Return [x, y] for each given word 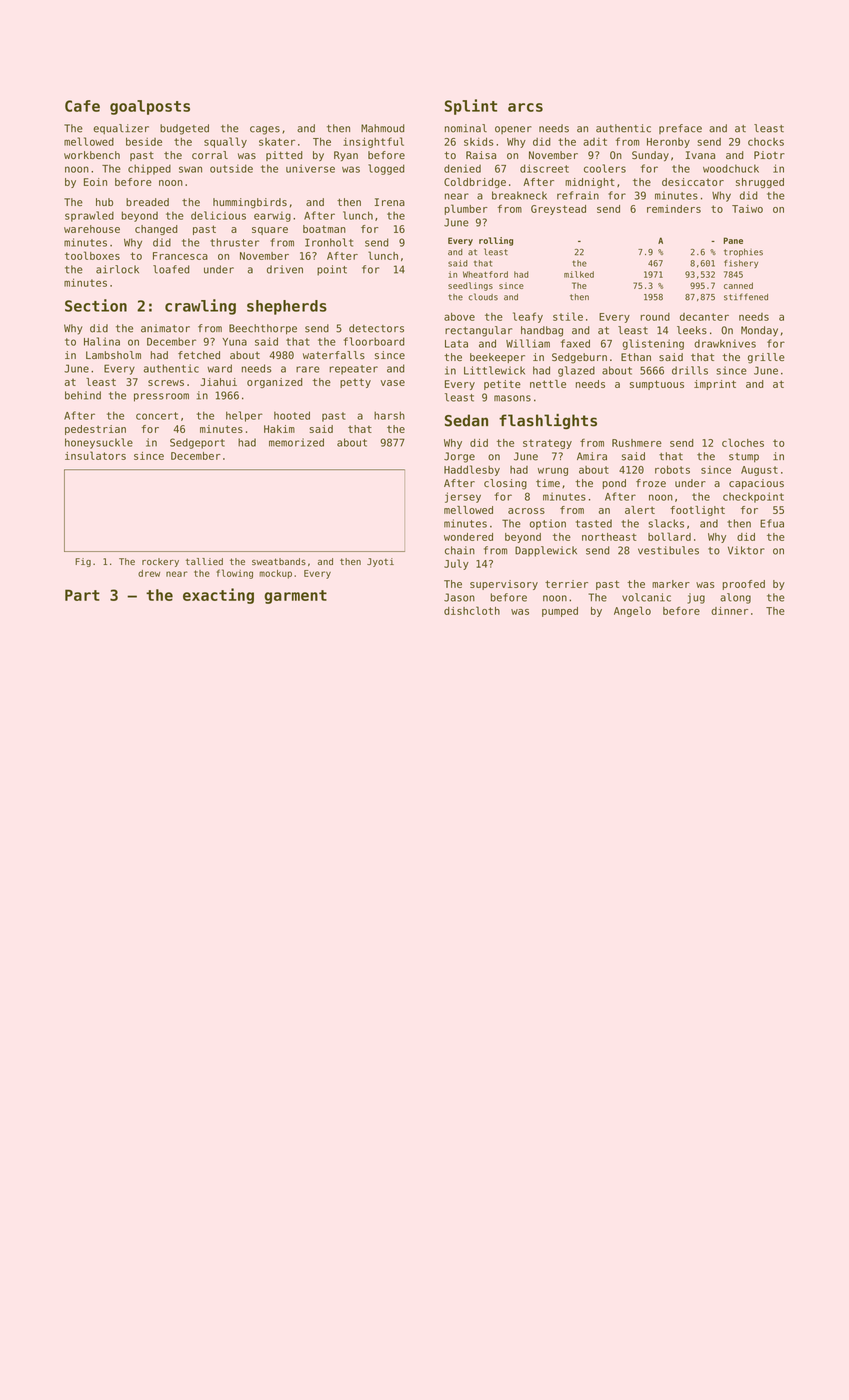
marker [671, 584]
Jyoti [380, 562]
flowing [234, 574]
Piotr [769, 155]
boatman [324, 229]
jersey [463, 497]
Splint [471, 107]
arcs [525, 107]
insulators [95, 455]
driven [285, 269]
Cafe [82, 106]
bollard [669, 536]
